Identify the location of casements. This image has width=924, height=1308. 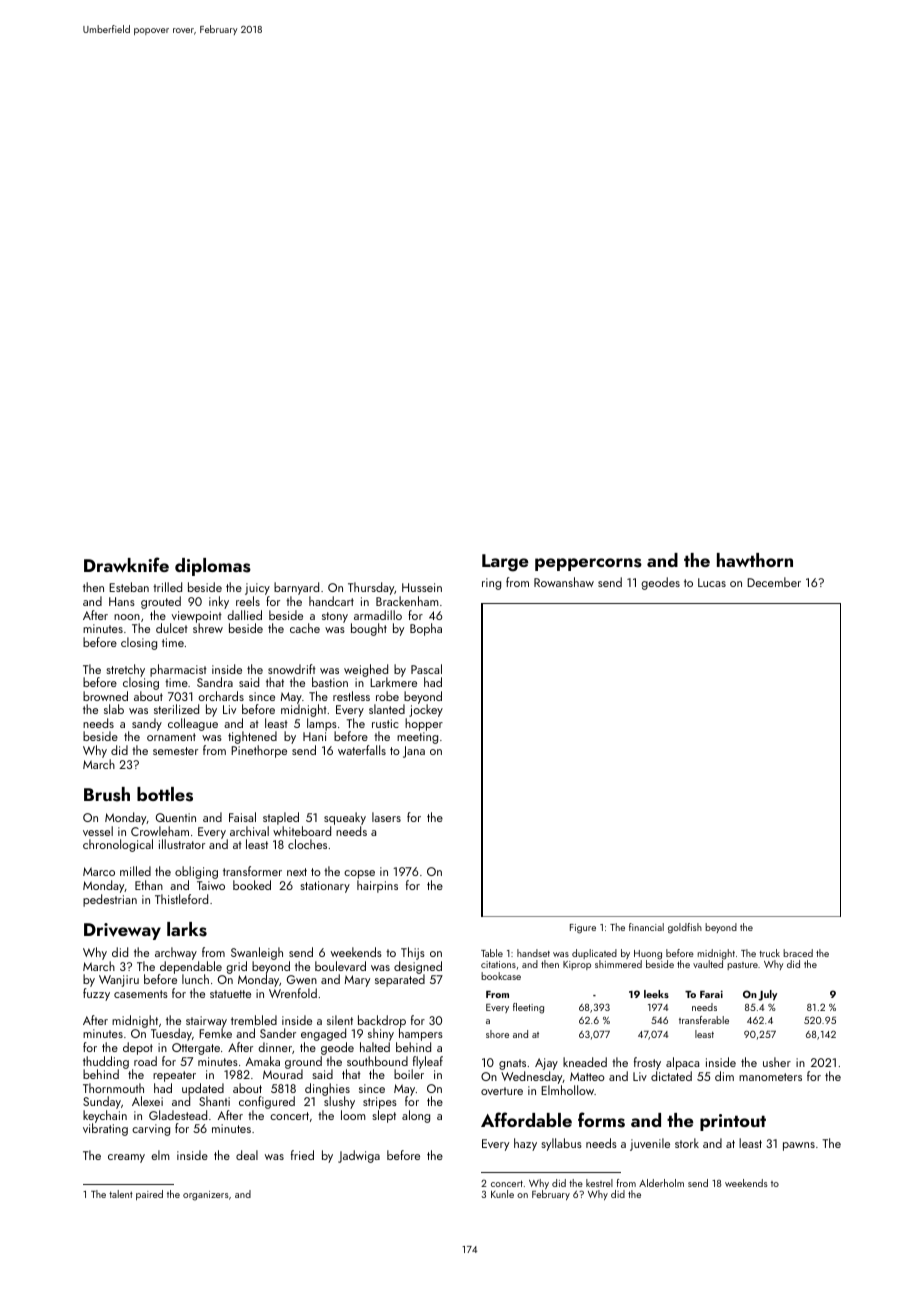
(141, 994).
